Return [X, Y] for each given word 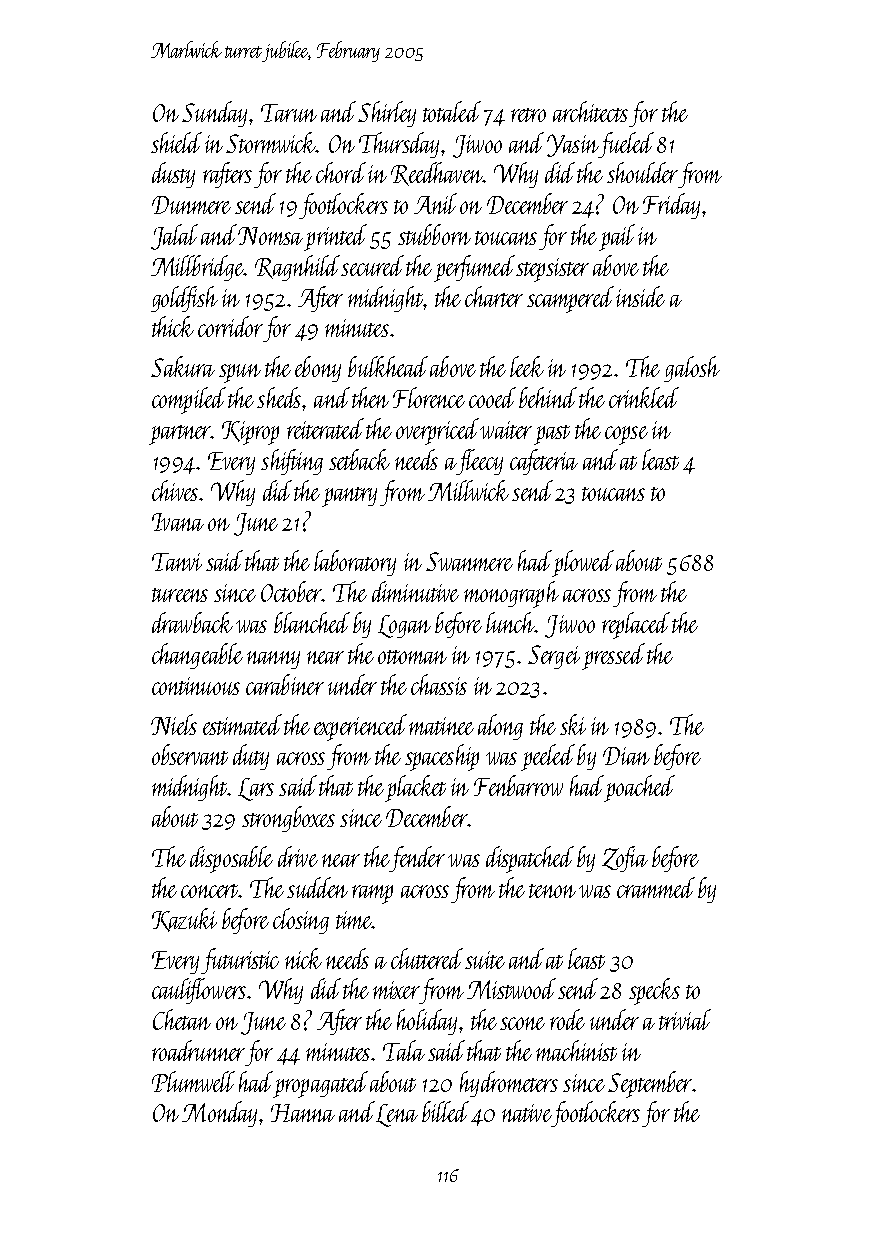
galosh [692, 369]
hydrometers [509, 1084]
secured [372, 265]
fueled [626, 145]
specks [654, 991]
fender [417, 859]
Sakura [183, 366]
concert [210, 891]
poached [639, 788]
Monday [219, 1114]
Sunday [214, 114]
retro [528, 115]
